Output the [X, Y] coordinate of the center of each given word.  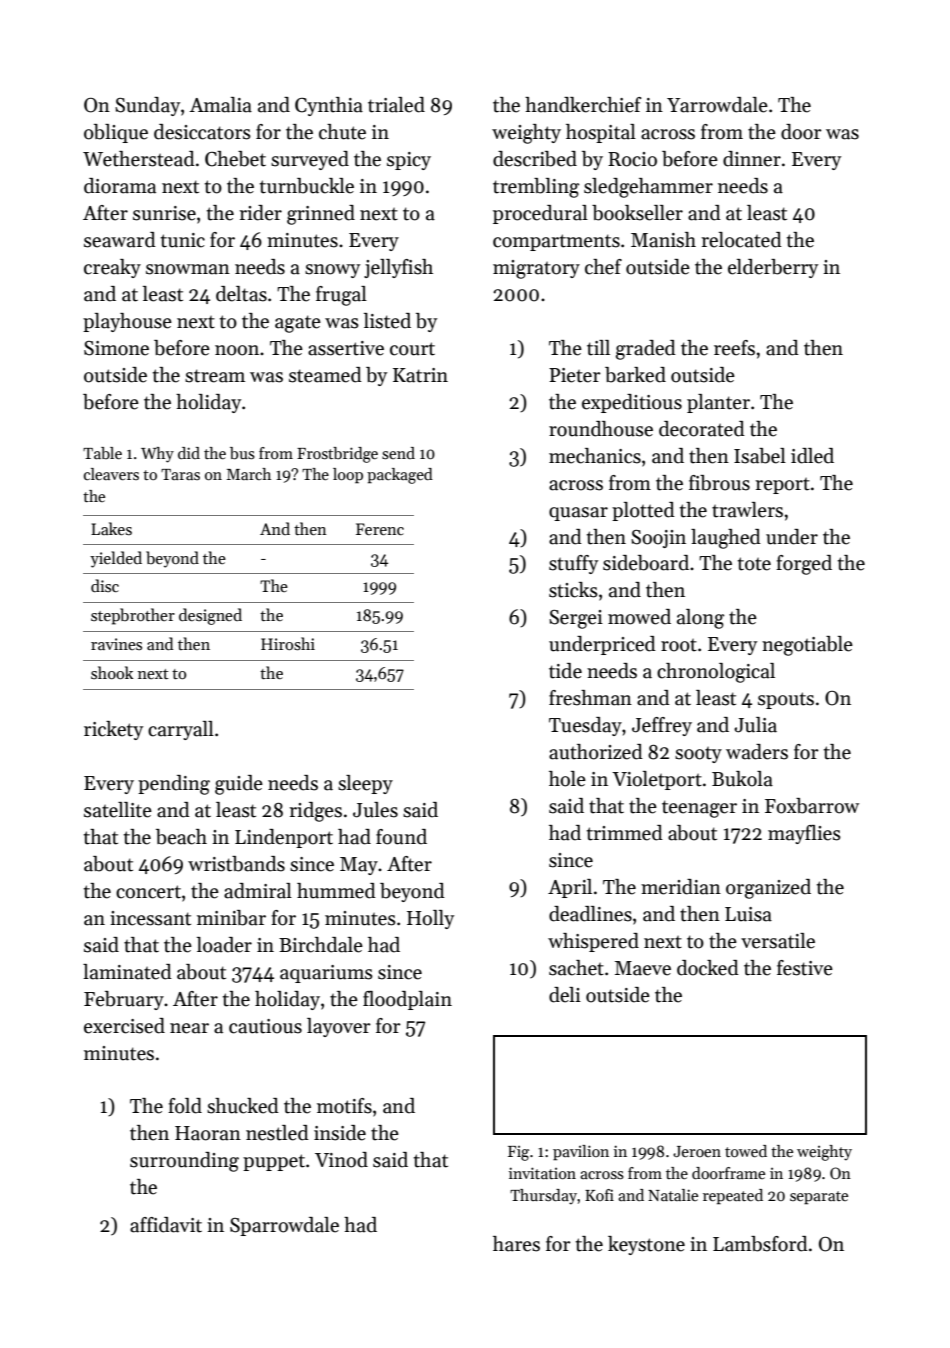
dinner [752, 159]
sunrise [164, 213]
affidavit [166, 1225]
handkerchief [583, 105]
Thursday [543, 1197]
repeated [733, 1197]
